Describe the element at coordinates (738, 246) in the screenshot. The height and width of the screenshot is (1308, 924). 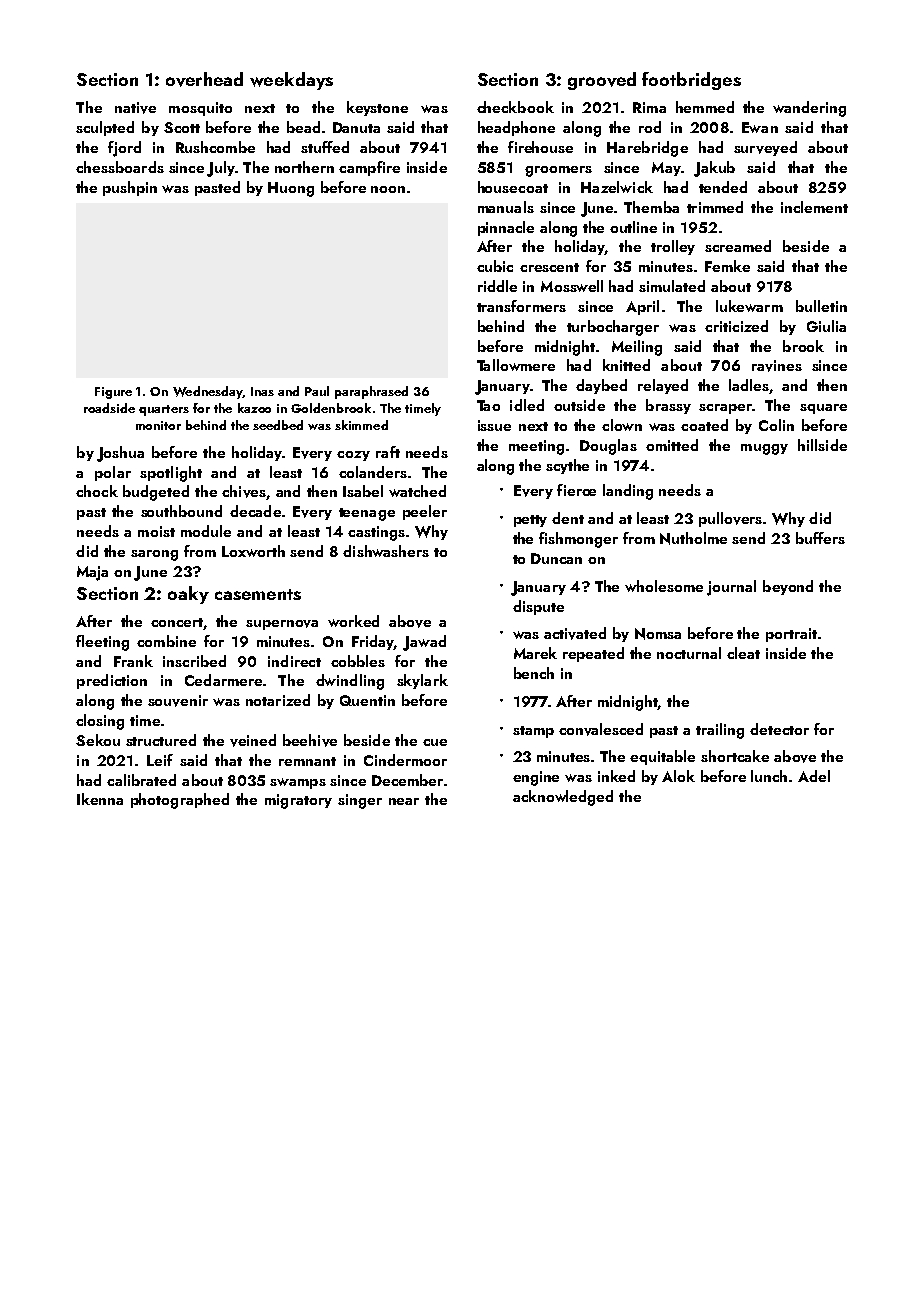
I see `screamed` at that location.
